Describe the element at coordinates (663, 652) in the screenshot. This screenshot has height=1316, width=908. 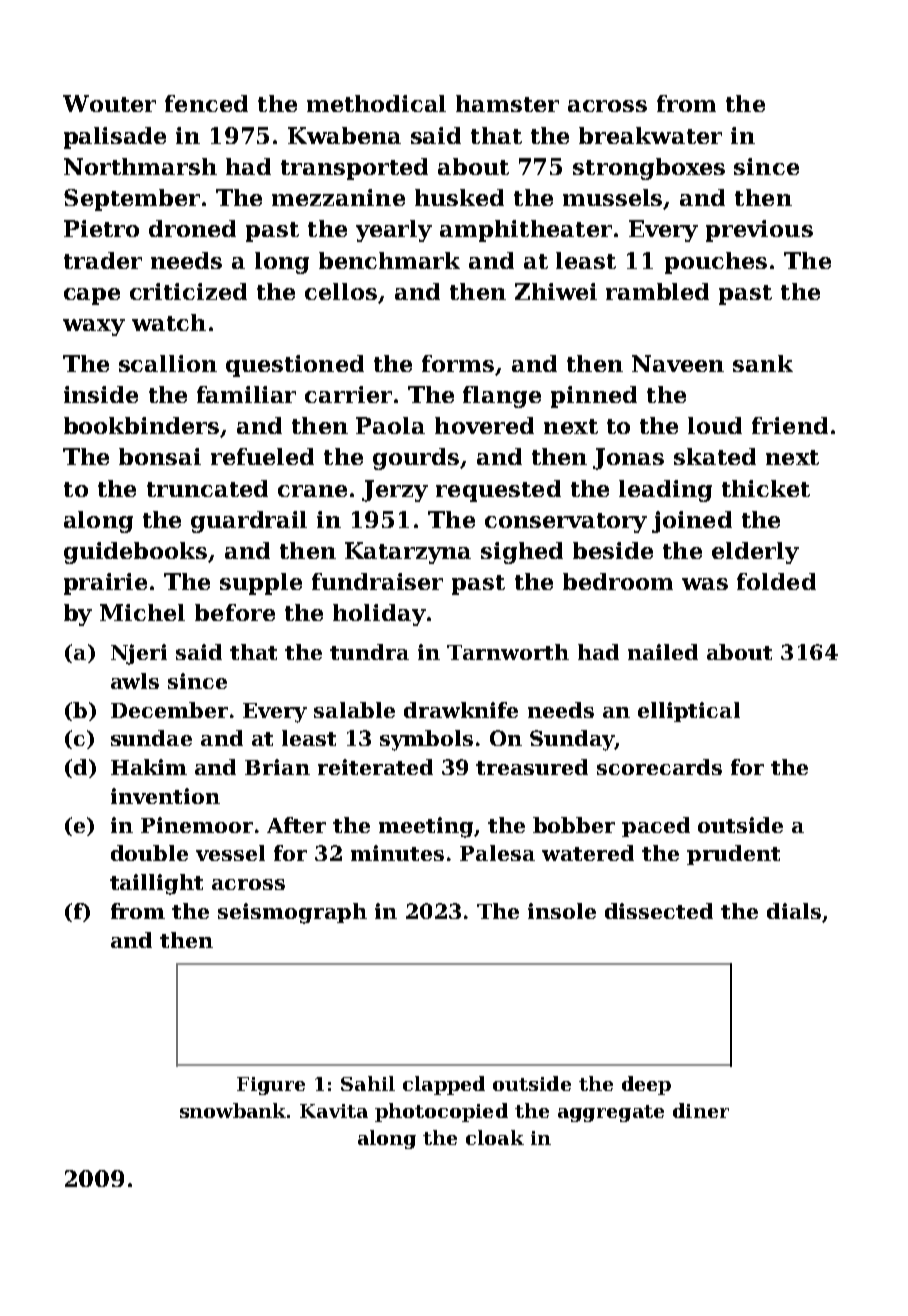
I see `nailed` at that location.
